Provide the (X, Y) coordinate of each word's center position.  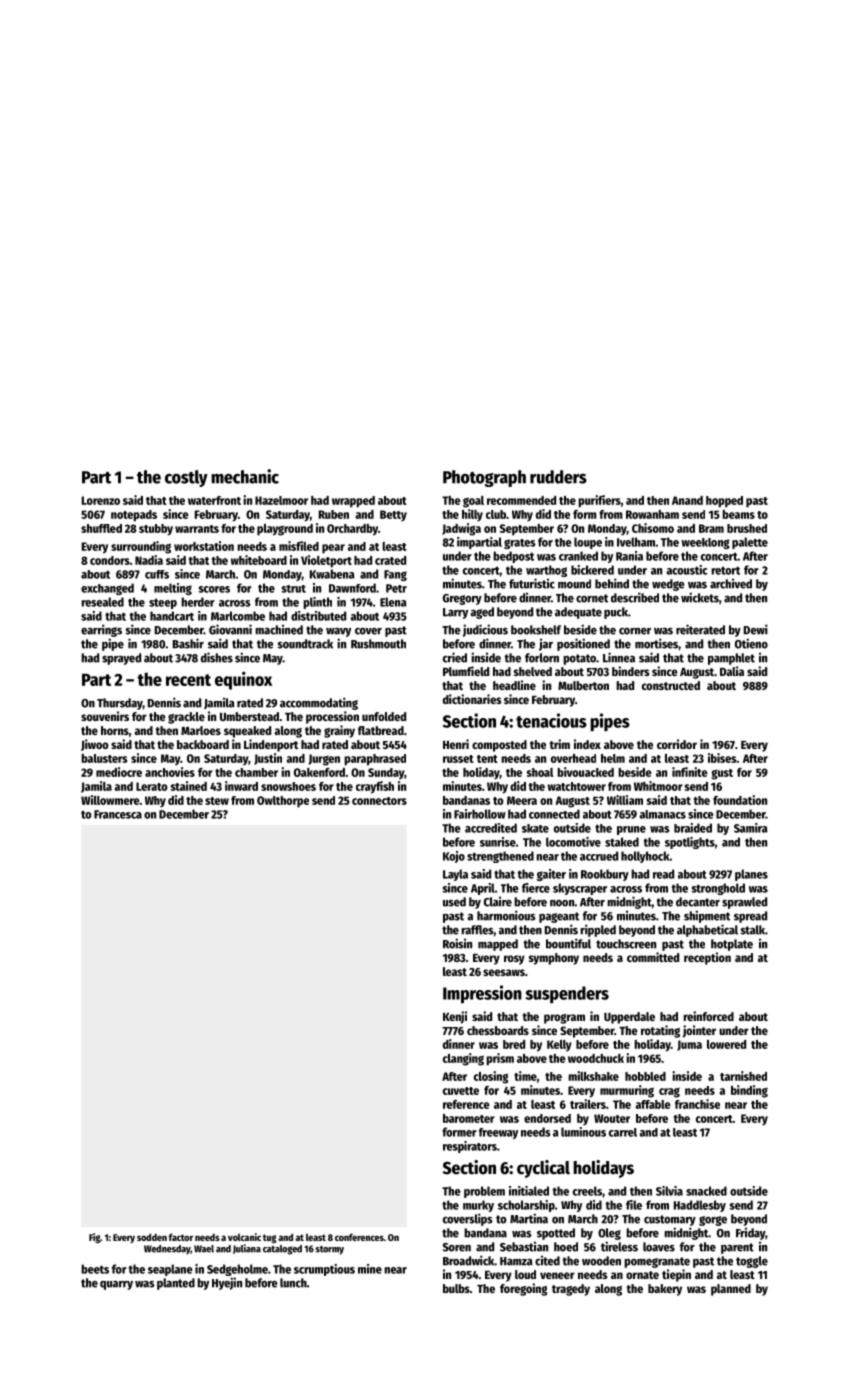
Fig (94, 1238)
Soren (457, 1247)
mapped (498, 945)
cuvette (461, 1091)
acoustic (686, 570)
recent (188, 680)
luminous (583, 1132)
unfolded (384, 716)
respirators (470, 1147)
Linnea (619, 657)
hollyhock (645, 857)
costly (186, 478)
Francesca (118, 814)
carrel (623, 1132)
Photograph (484, 478)
